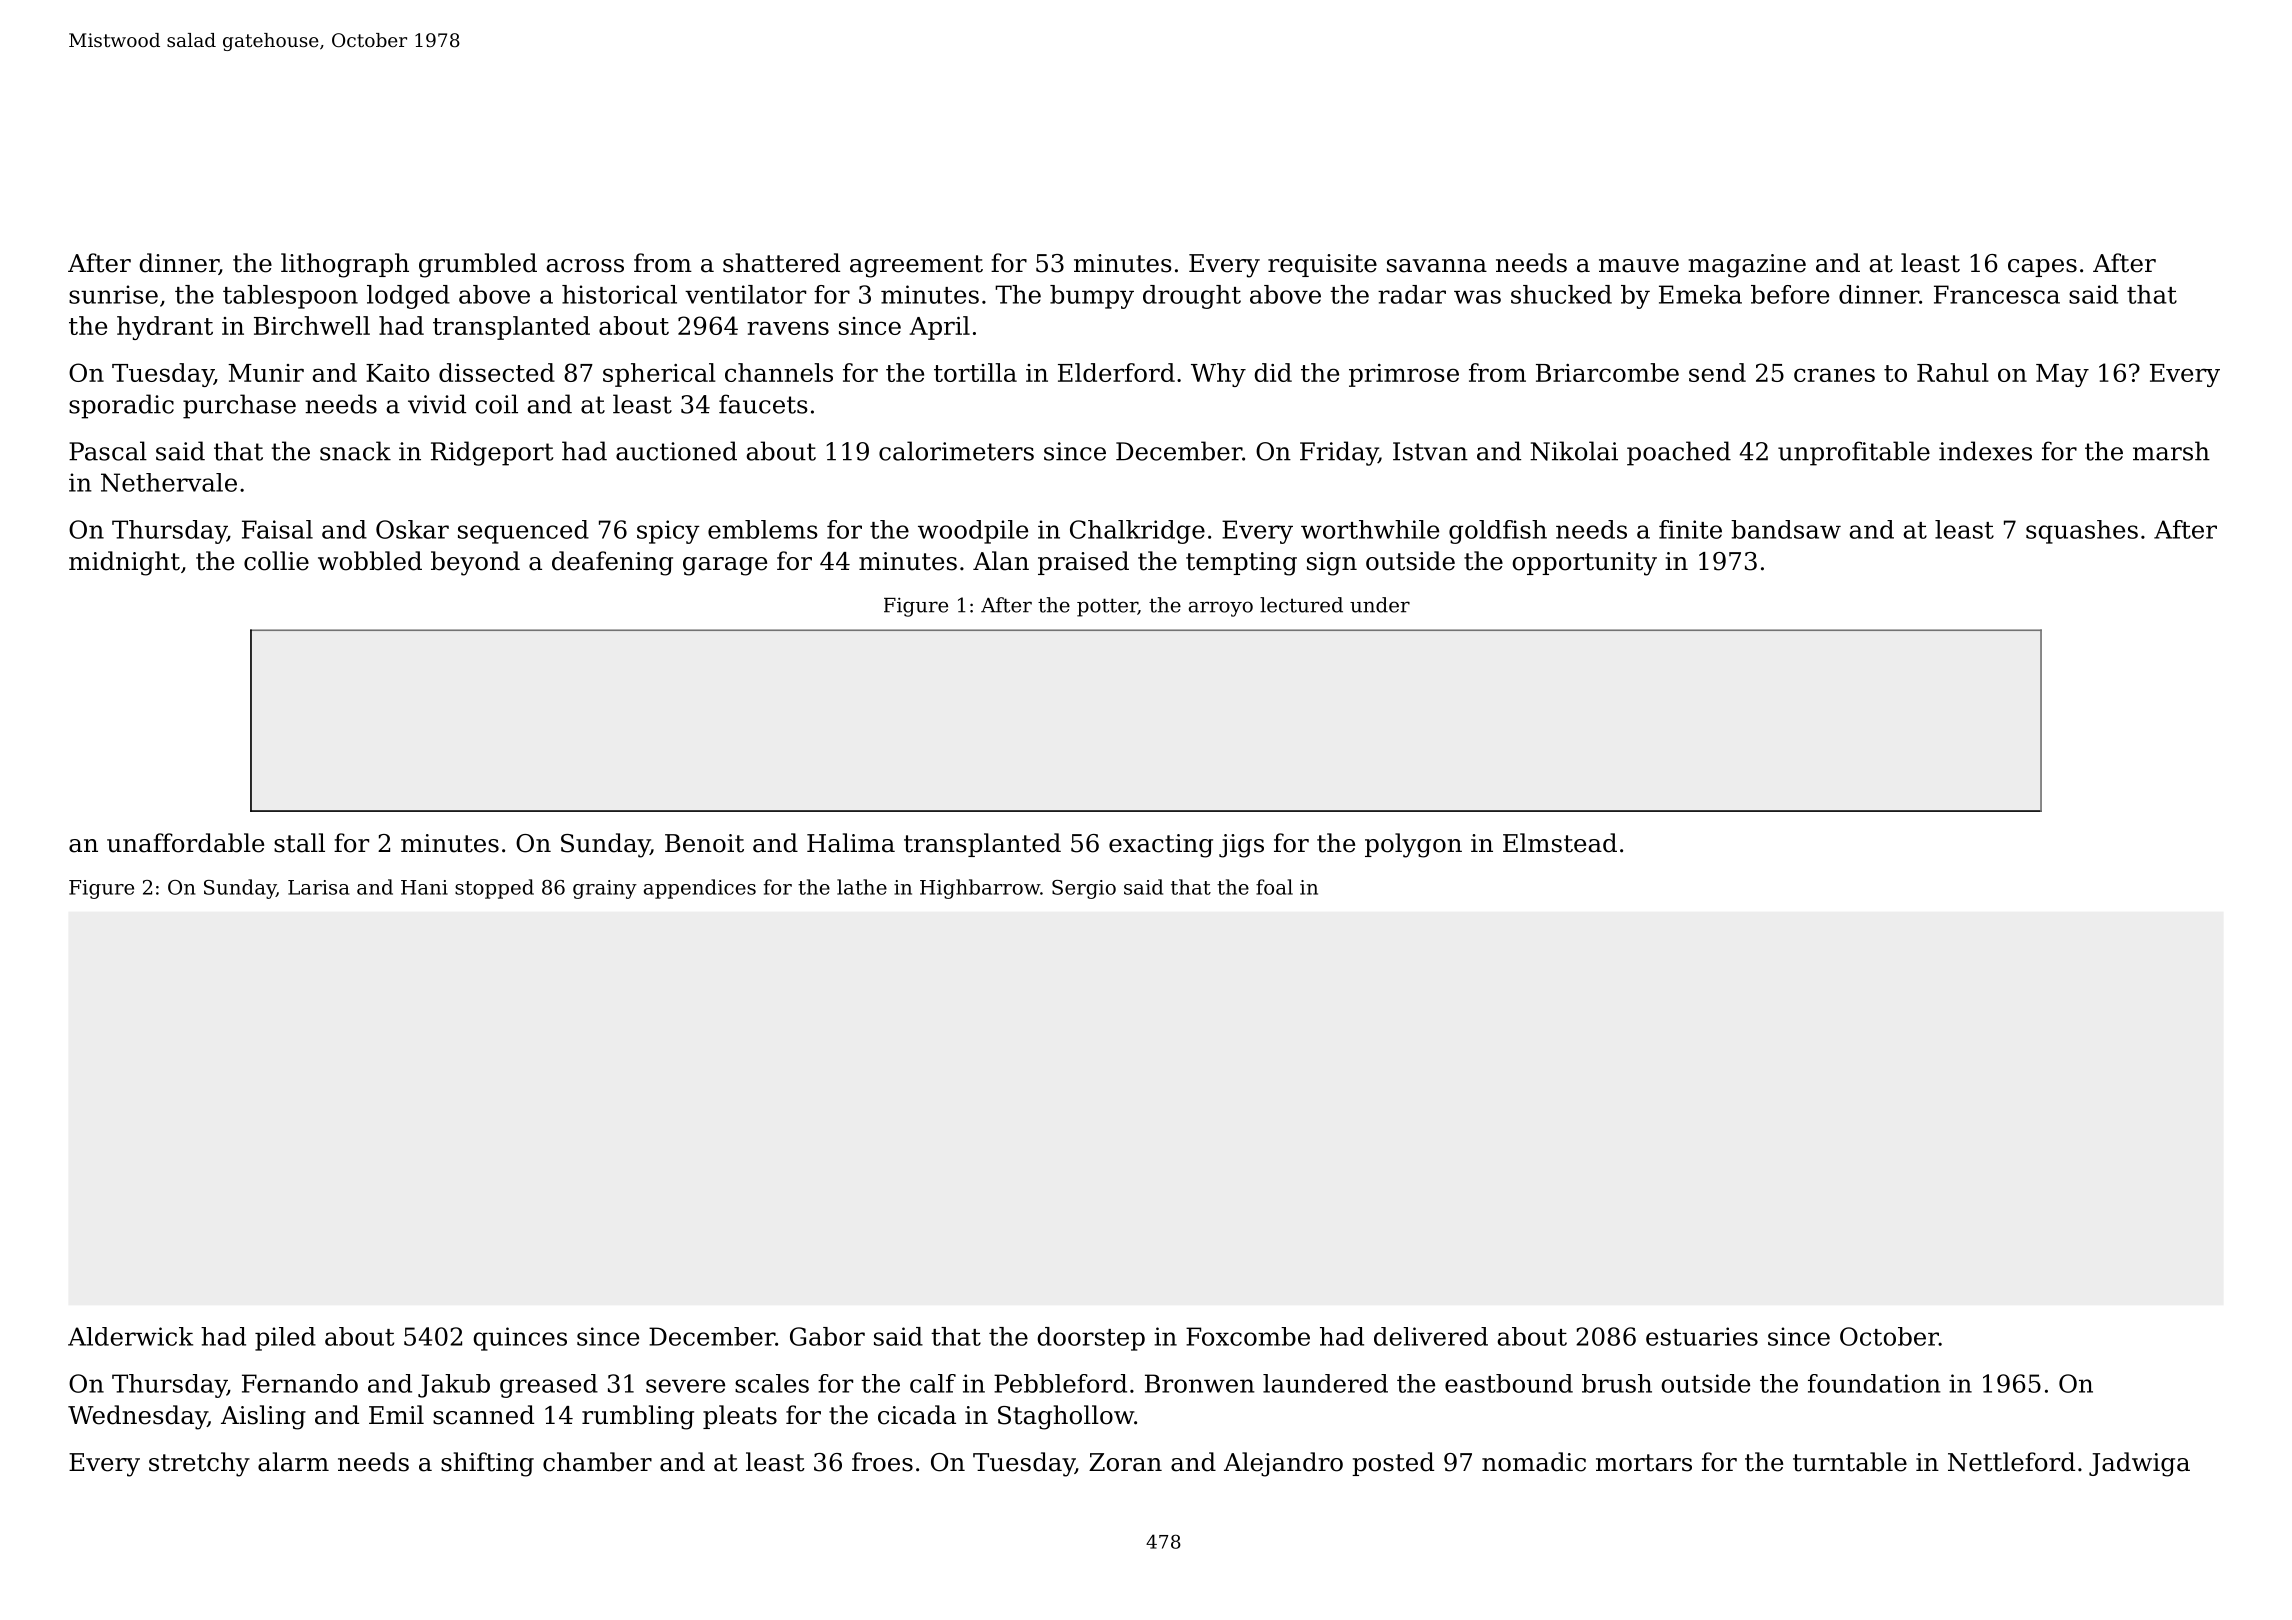  Describe the element at coordinates (1560, 843) in the screenshot. I see `Elmstead` at that location.
